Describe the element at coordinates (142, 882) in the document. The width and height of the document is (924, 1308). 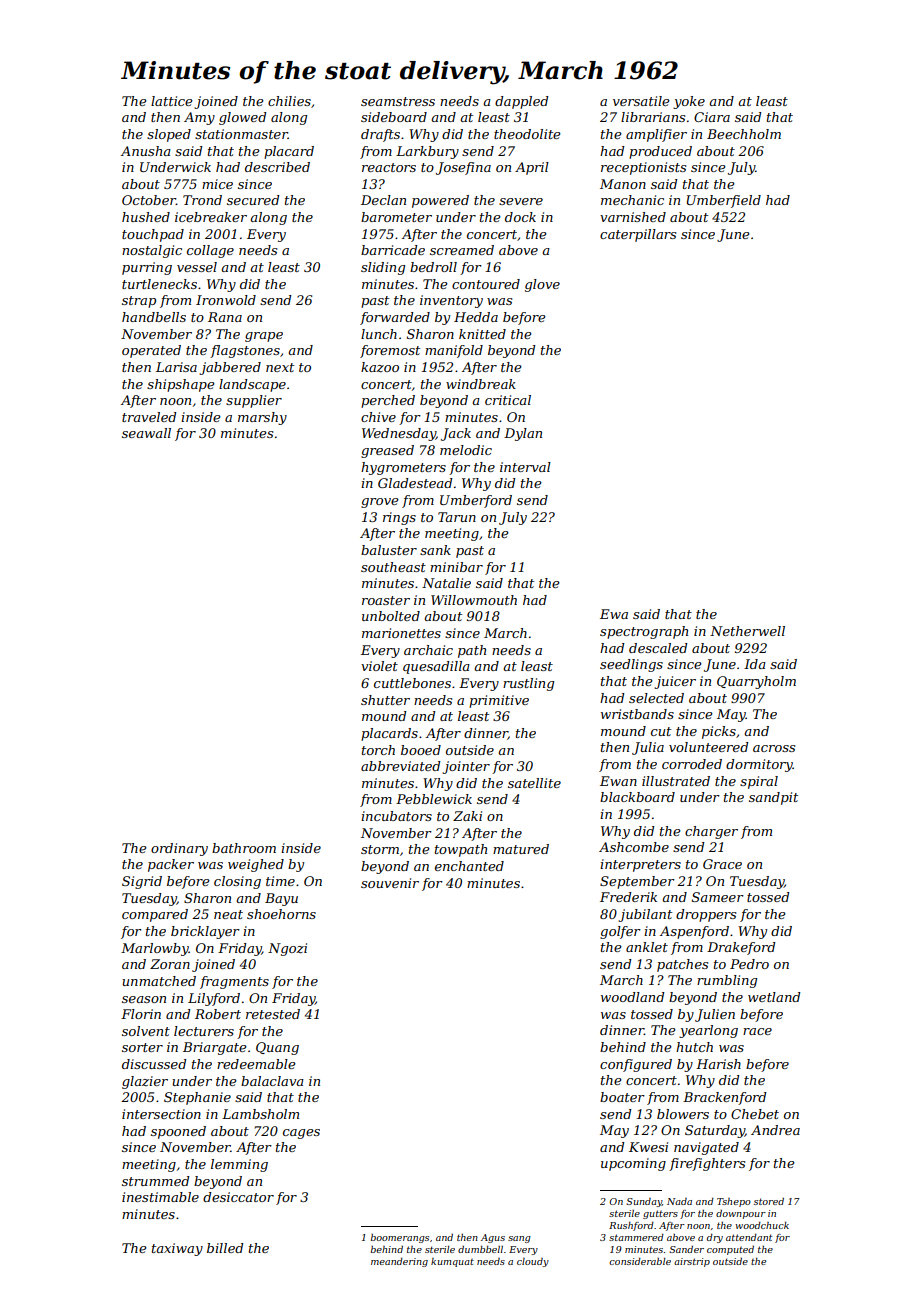
I see `Sigrid` at that location.
